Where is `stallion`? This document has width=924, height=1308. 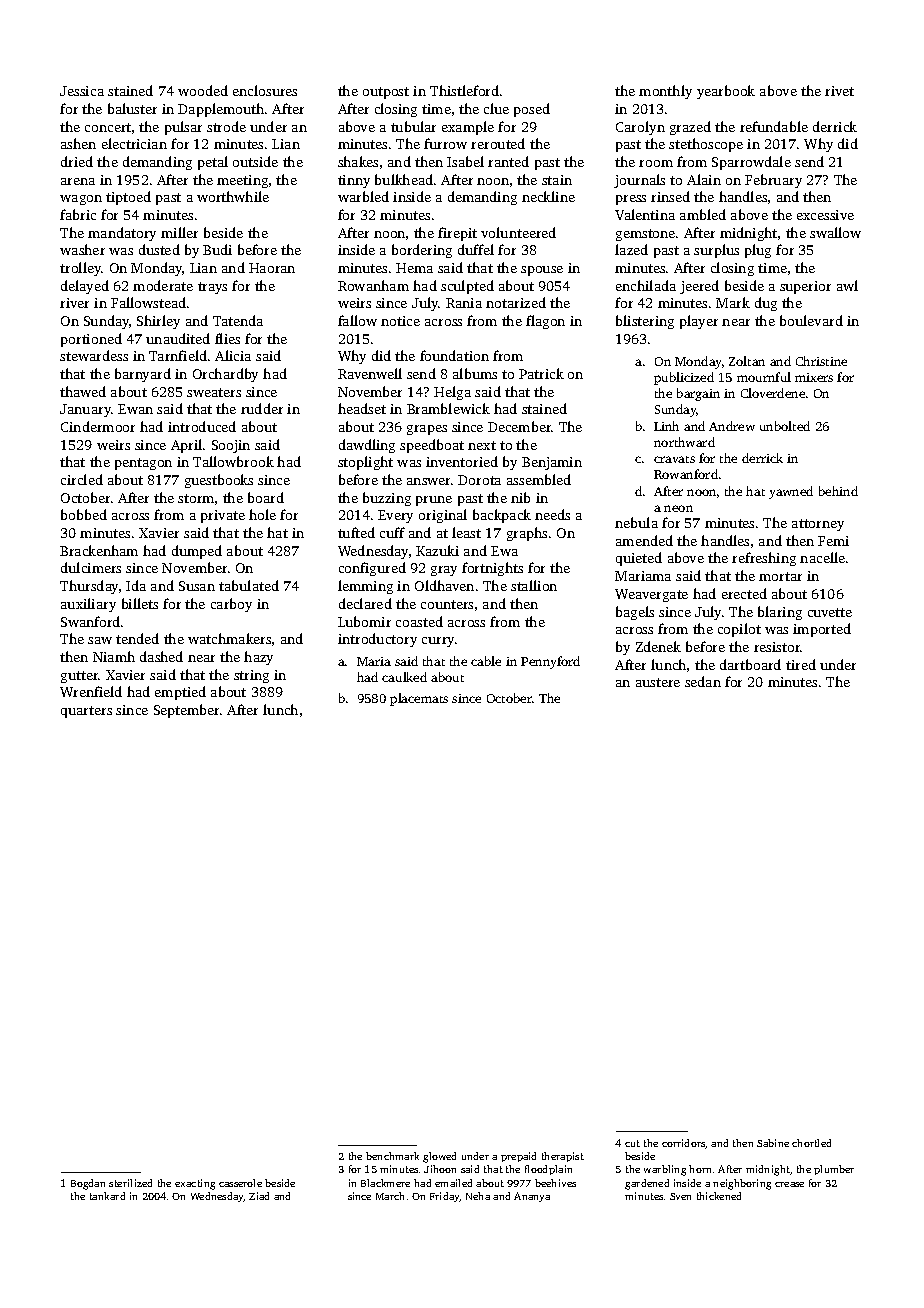 stallion is located at coordinates (534, 585).
